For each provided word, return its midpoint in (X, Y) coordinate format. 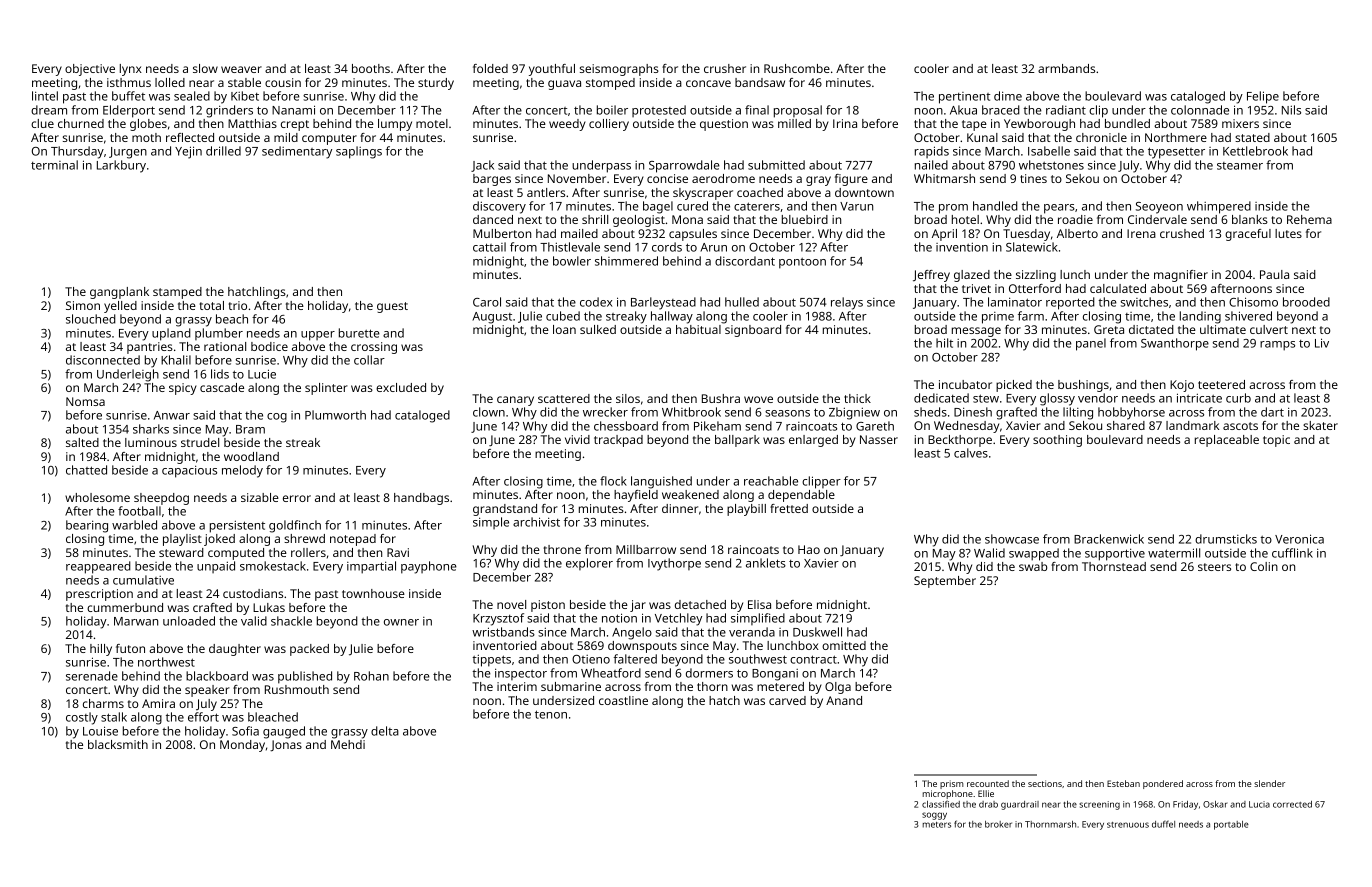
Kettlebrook (1255, 151)
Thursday (77, 152)
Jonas (286, 746)
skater (1320, 425)
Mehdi (348, 744)
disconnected (103, 360)
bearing (87, 526)
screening (1099, 805)
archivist (536, 522)
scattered (564, 398)
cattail (489, 247)
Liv (1322, 343)
